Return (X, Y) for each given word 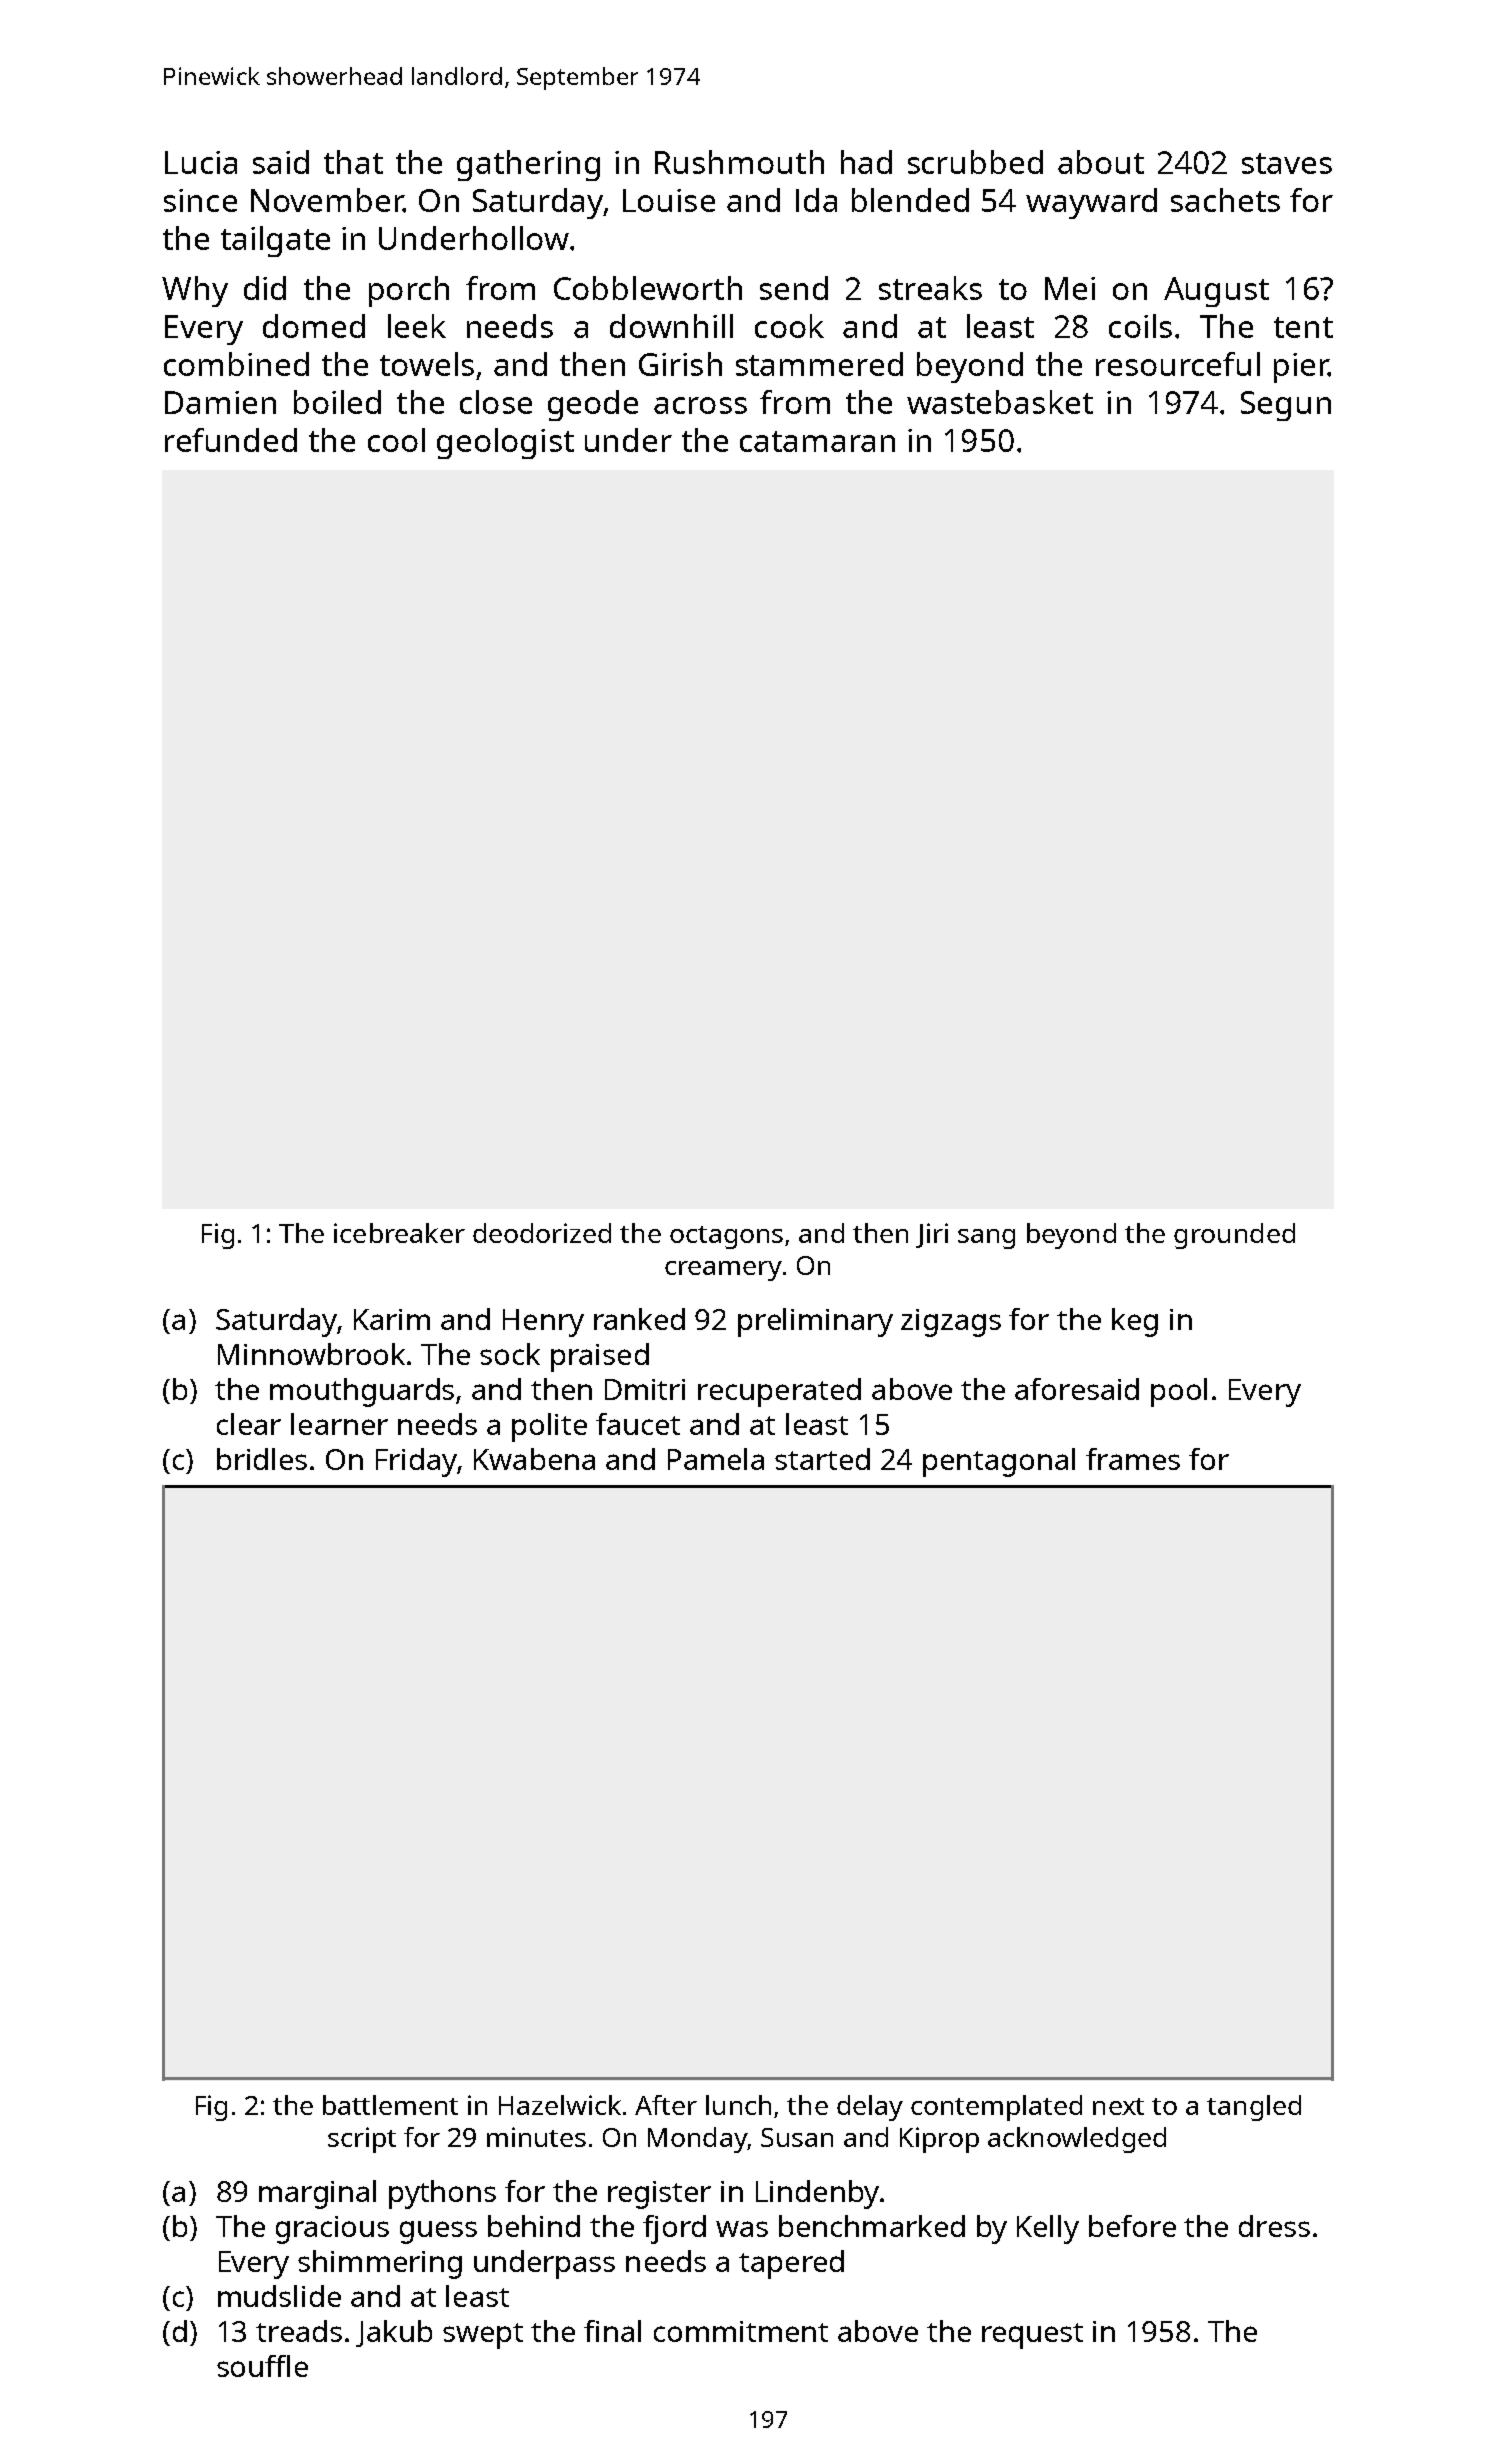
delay (870, 2108)
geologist (505, 443)
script (362, 2140)
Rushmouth (739, 162)
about (1101, 162)
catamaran (817, 441)
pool (1179, 1392)
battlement (390, 2105)
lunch (738, 2105)
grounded (1234, 1236)
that (353, 162)
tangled (1254, 2108)
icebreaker (399, 1233)
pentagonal (999, 1462)
